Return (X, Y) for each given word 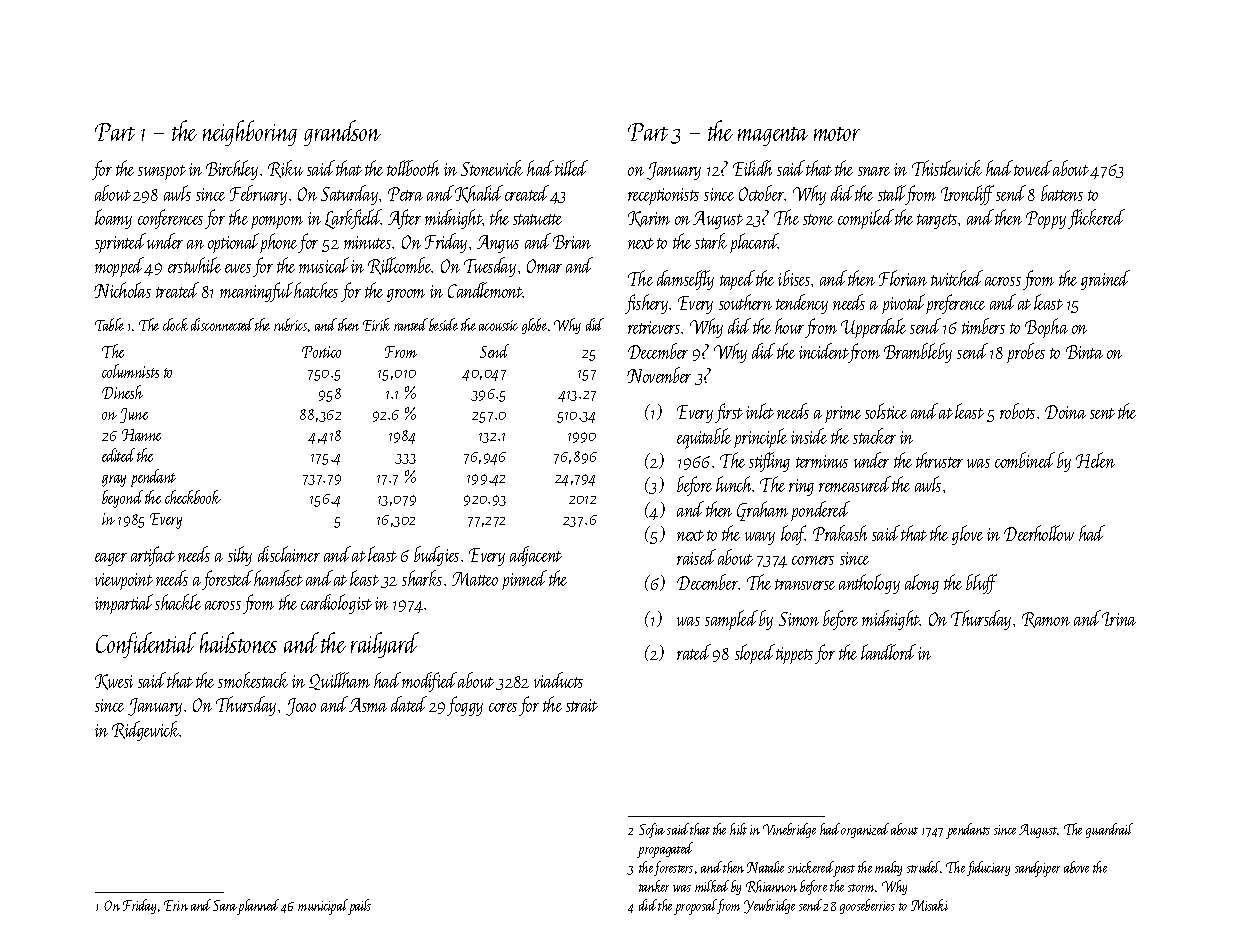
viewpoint (124, 581)
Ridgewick (146, 731)
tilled (571, 168)
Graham (762, 511)
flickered (1096, 219)
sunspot (162, 172)
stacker (874, 436)
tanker (654, 886)
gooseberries (867, 906)
